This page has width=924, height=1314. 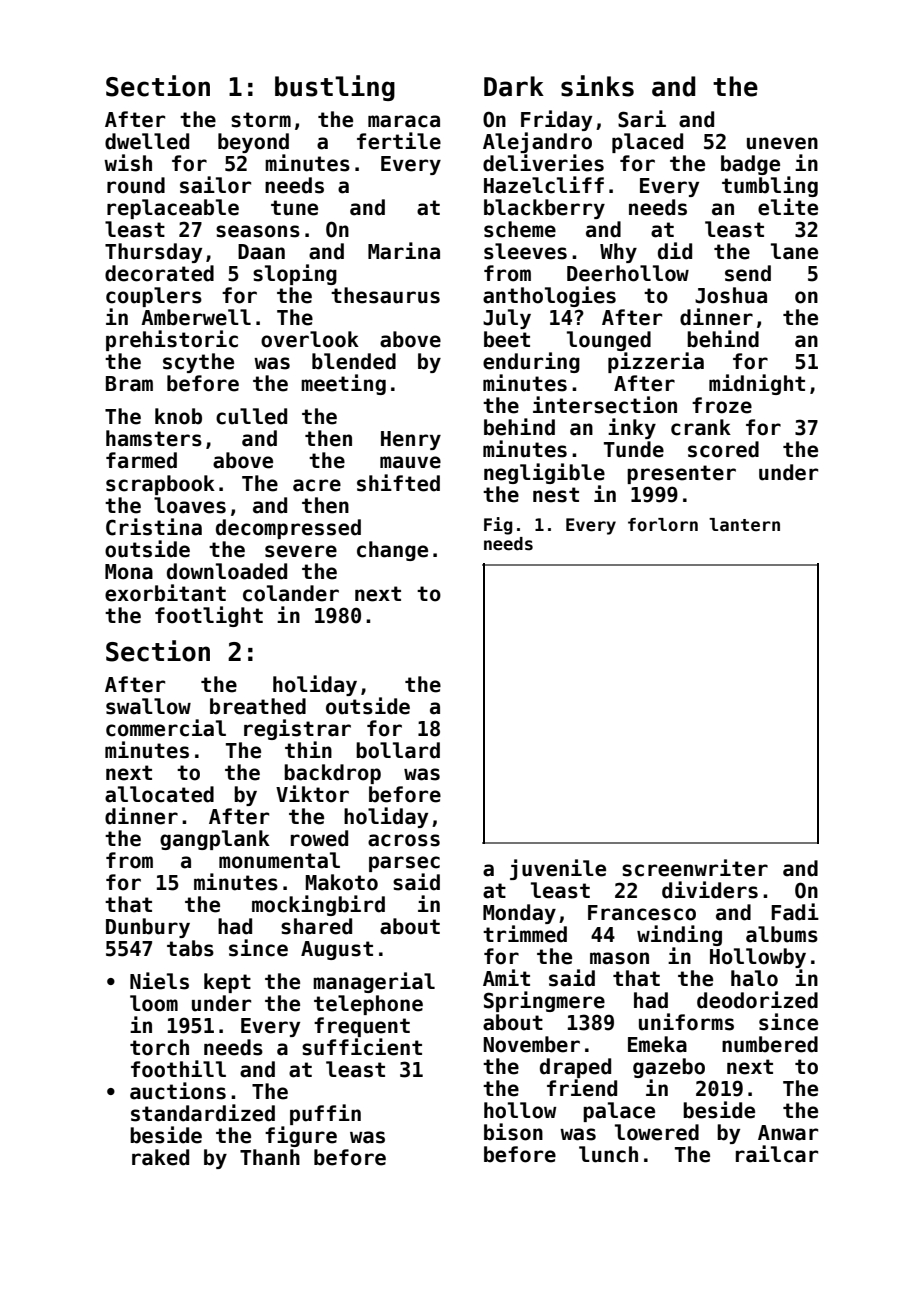 I want to click on bustling, so click(x=335, y=88).
